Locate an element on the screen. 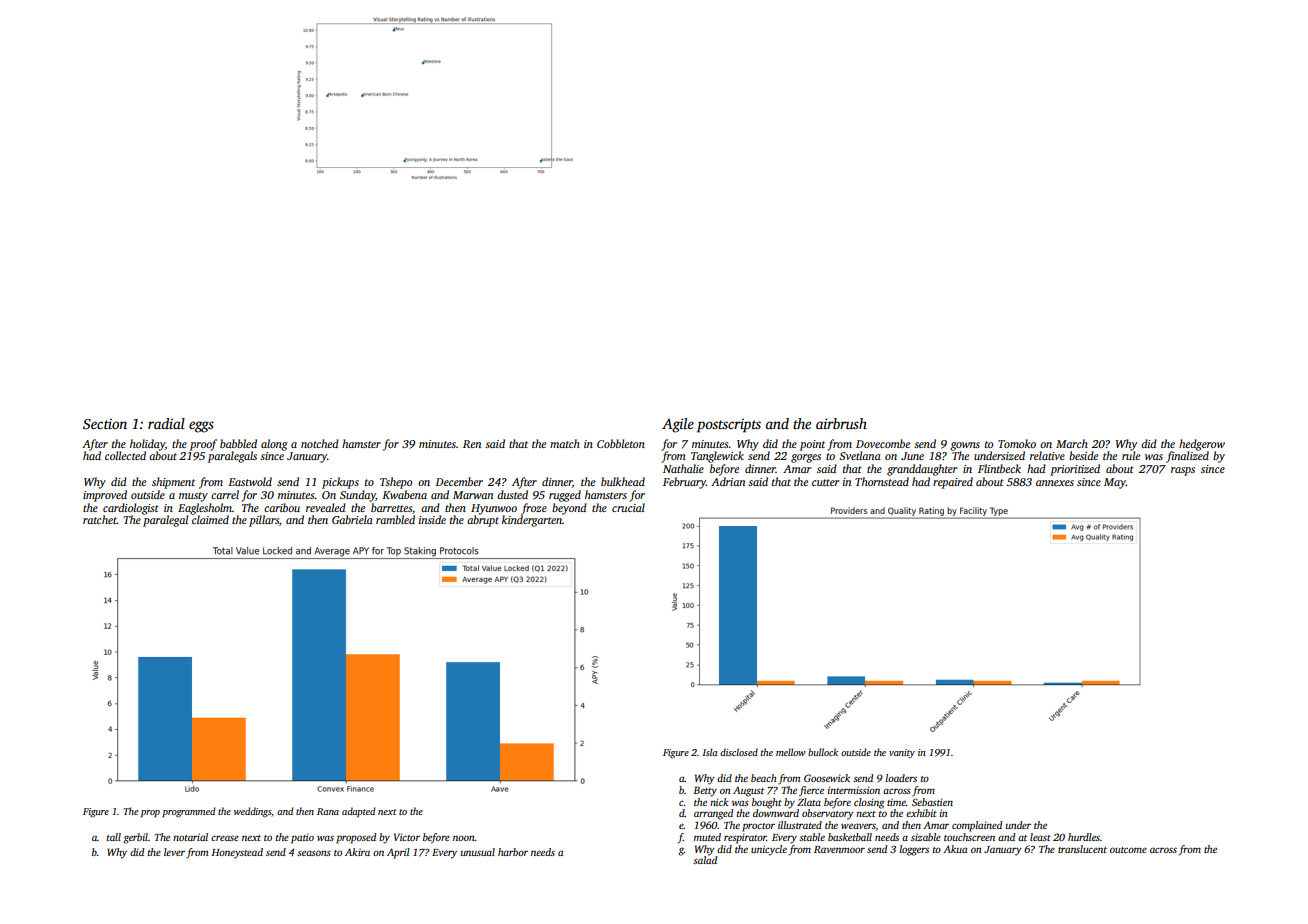  bullock is located at coordinates (823, 752).
